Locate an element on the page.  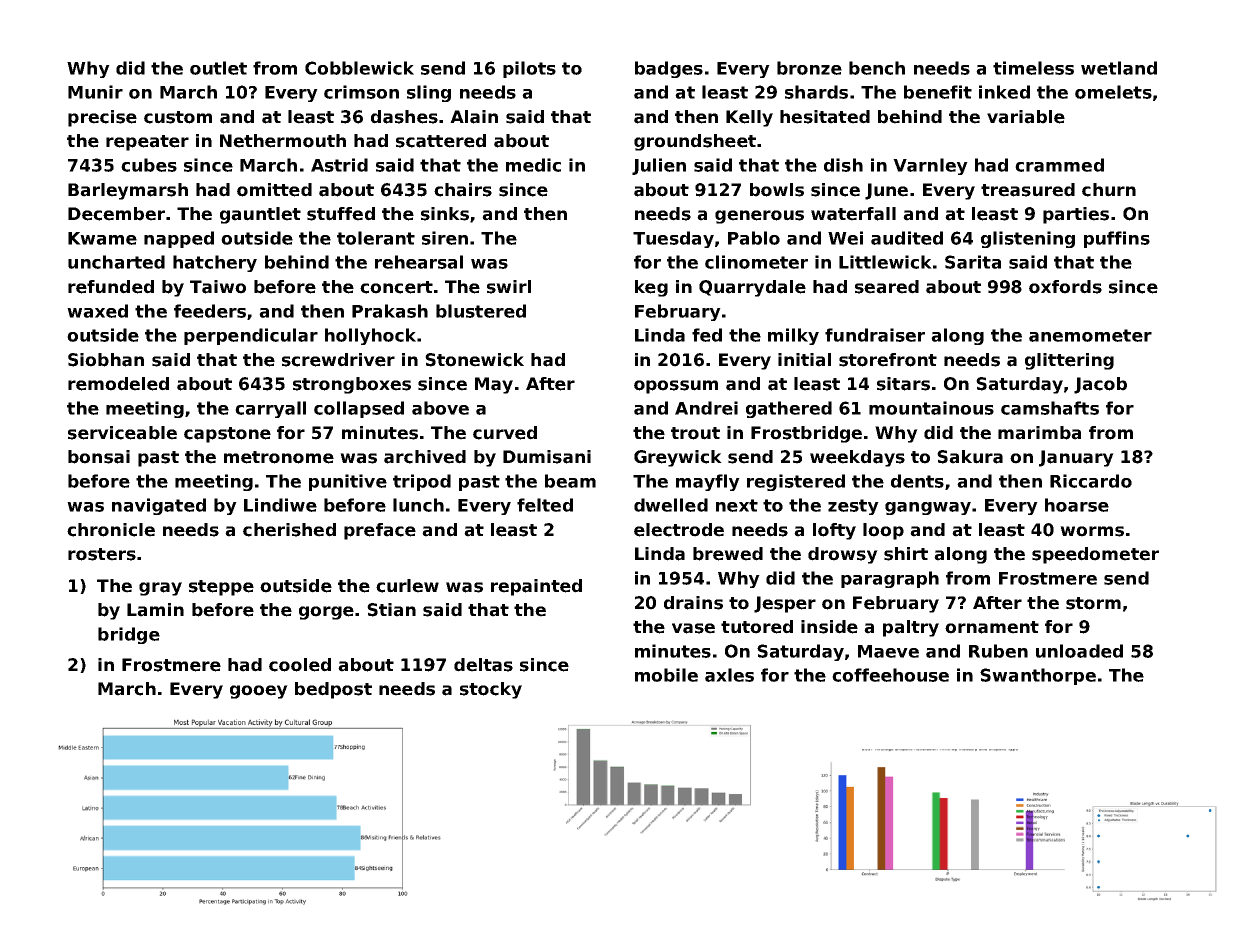
Cobblewick is located at coordinates (359, 68).
